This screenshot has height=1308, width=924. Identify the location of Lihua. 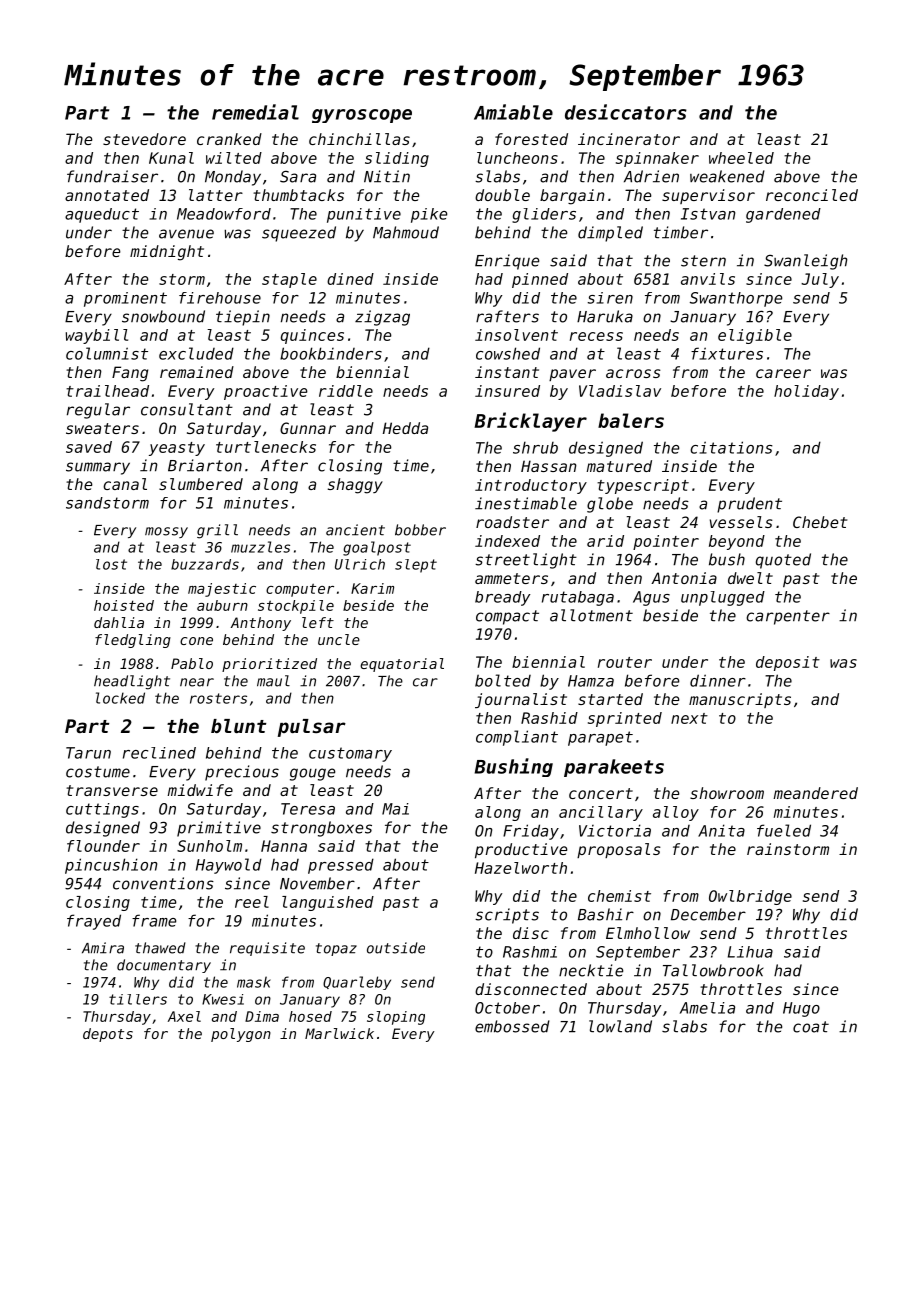
(750, 952).
